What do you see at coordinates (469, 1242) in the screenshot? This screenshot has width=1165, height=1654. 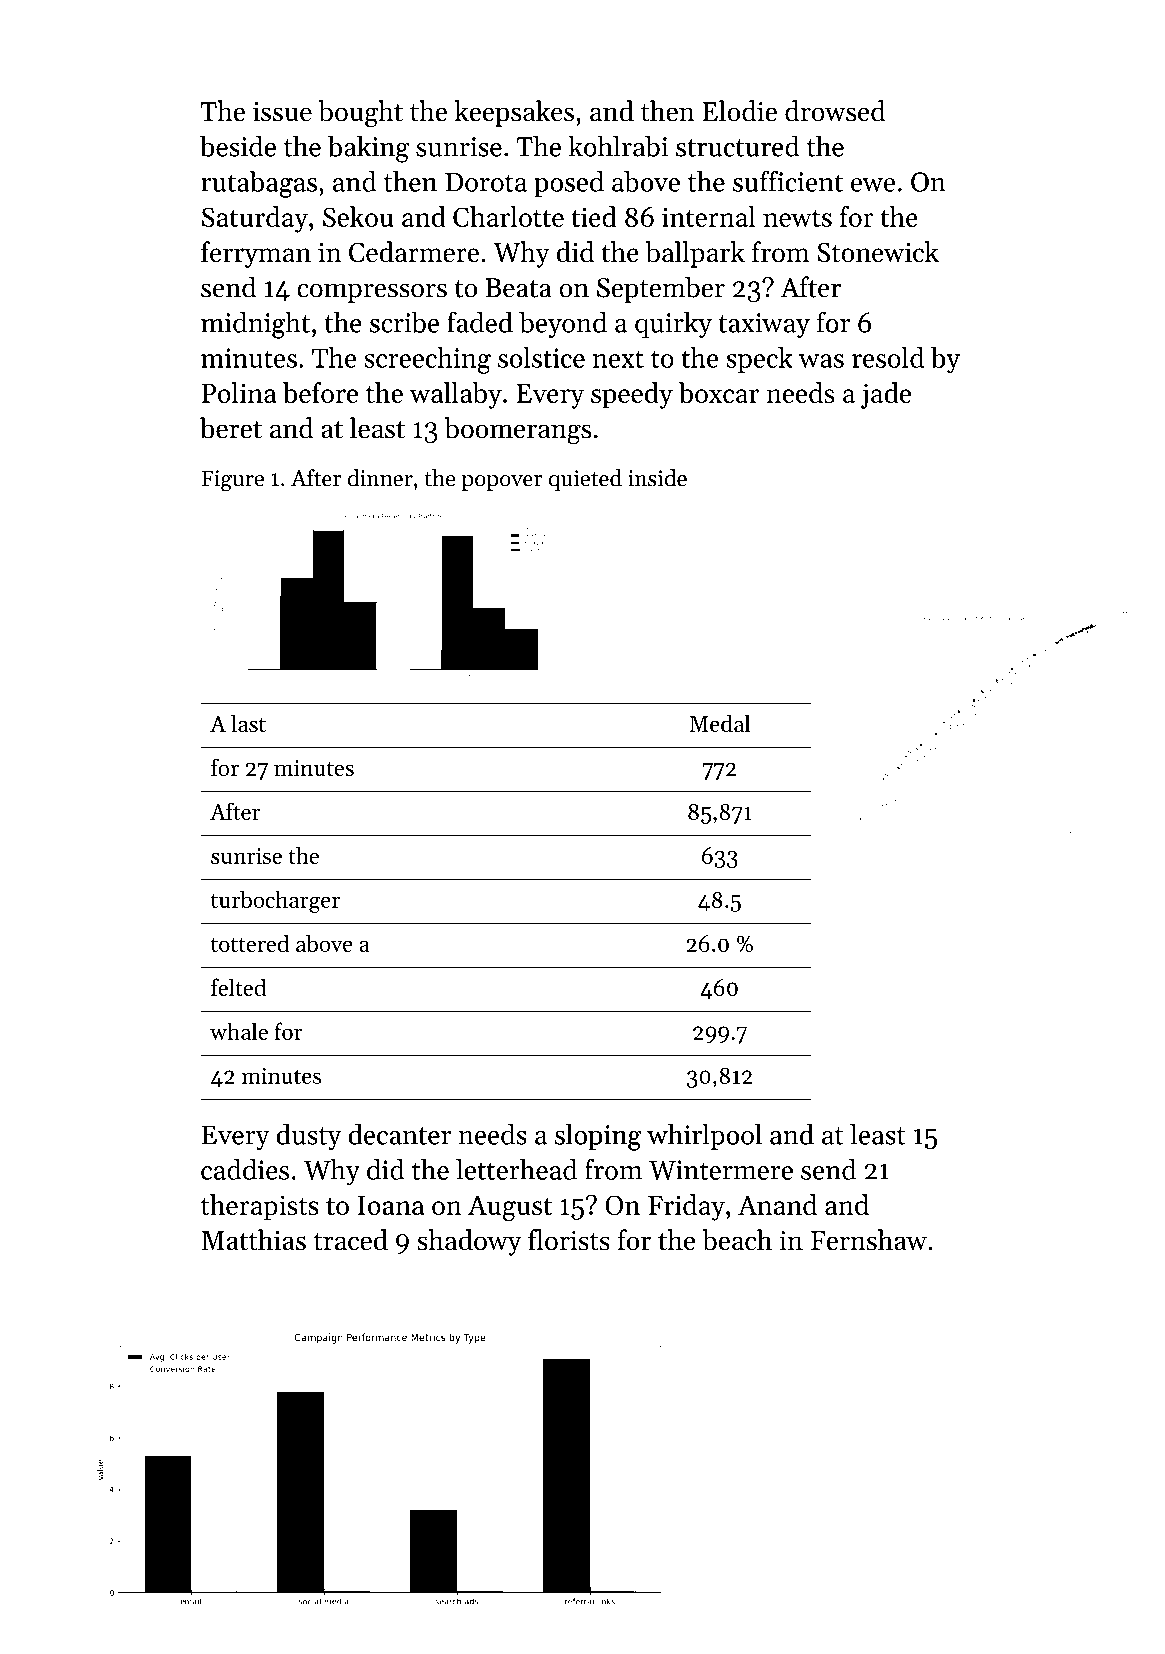 I see `shadowy` at bounding box center [469, 1242].
